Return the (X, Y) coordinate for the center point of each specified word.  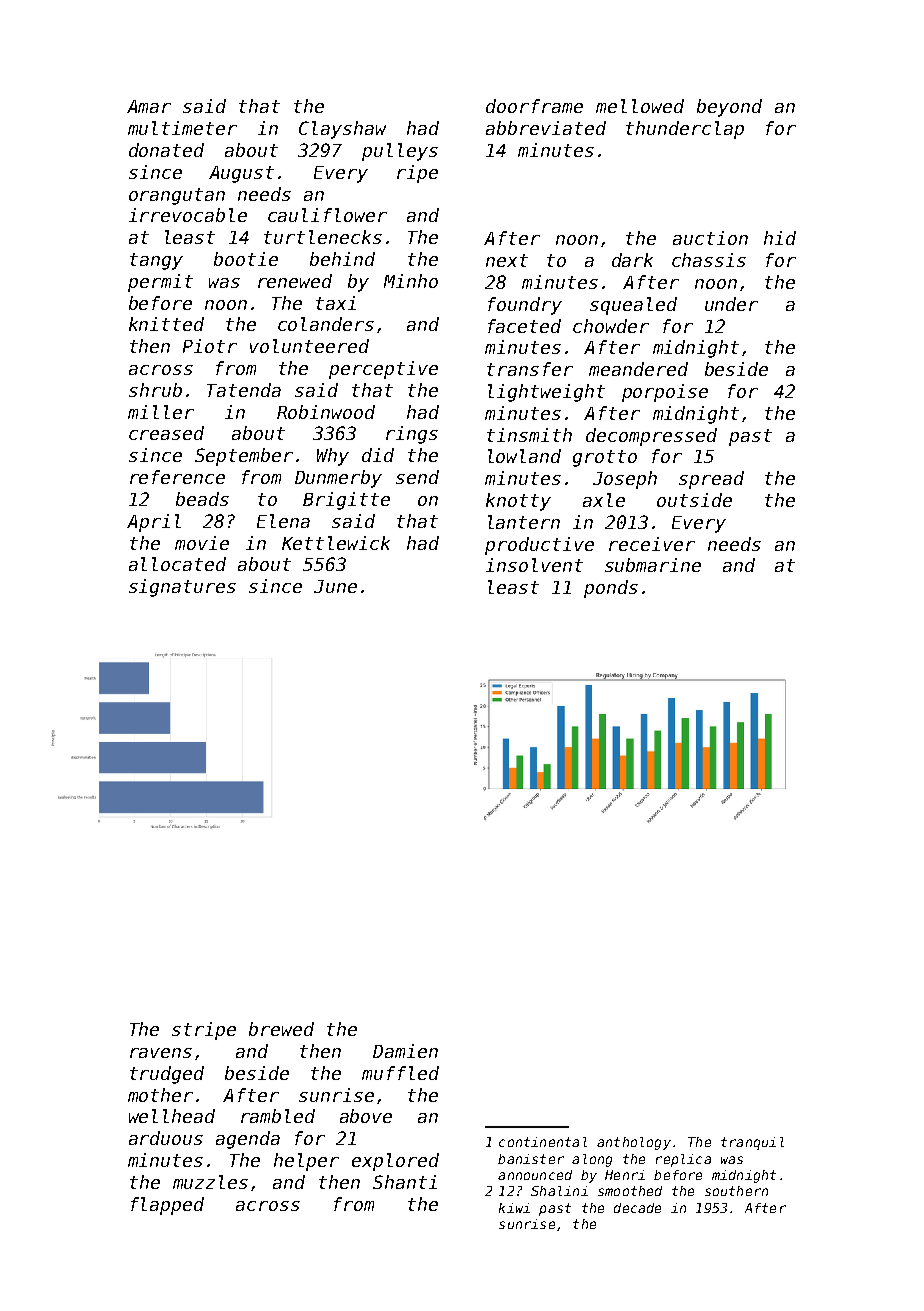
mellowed (640, 106)
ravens (161, 1053)
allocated (177, 564)
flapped (167, 1206)
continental (543, 1142)
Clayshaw (342, 130)
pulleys (400, 152)
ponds (611, 589)
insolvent (534, 565)
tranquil (752, 1143)
